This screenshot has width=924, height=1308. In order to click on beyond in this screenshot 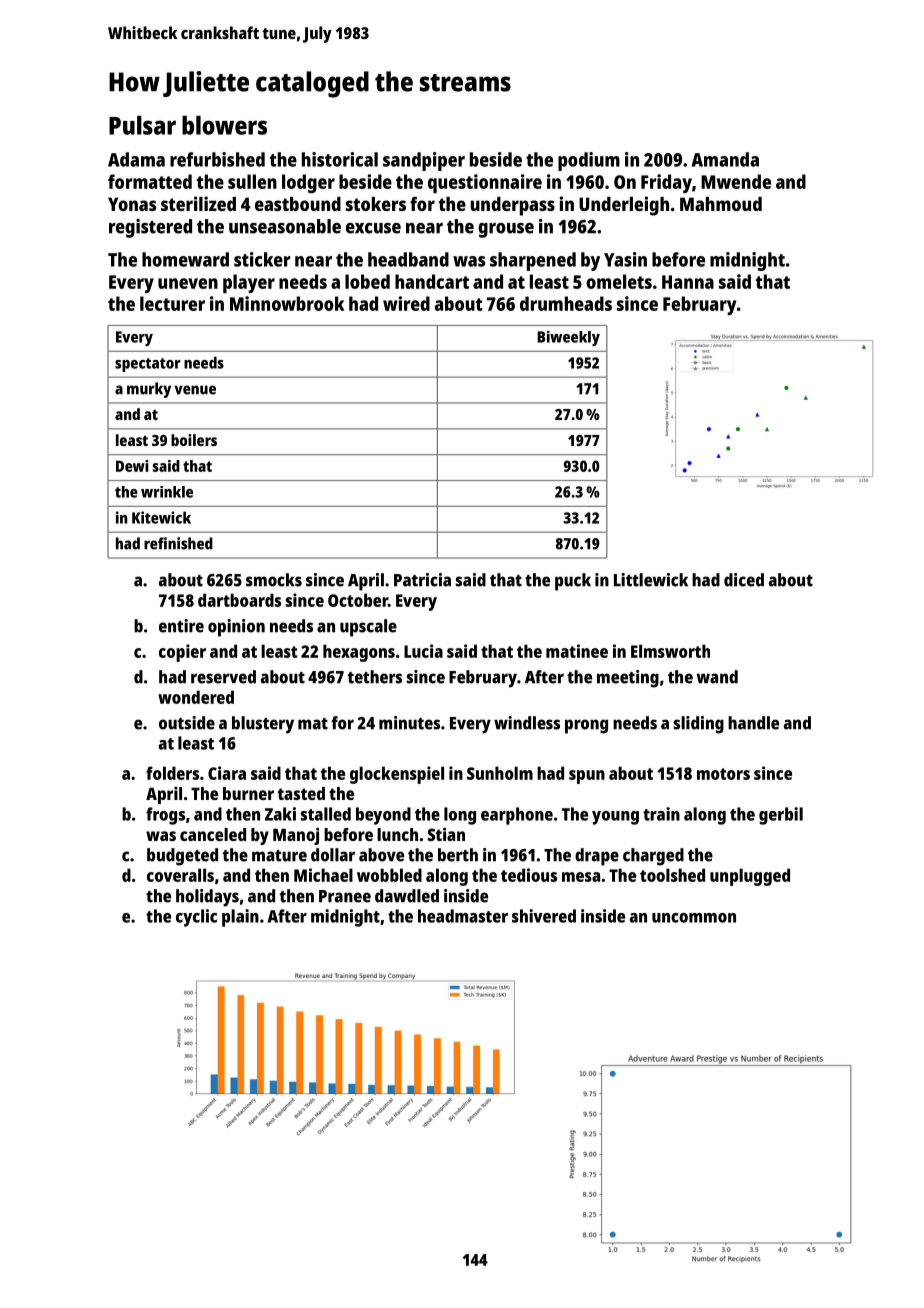, I will do `click(383, 816)`.
